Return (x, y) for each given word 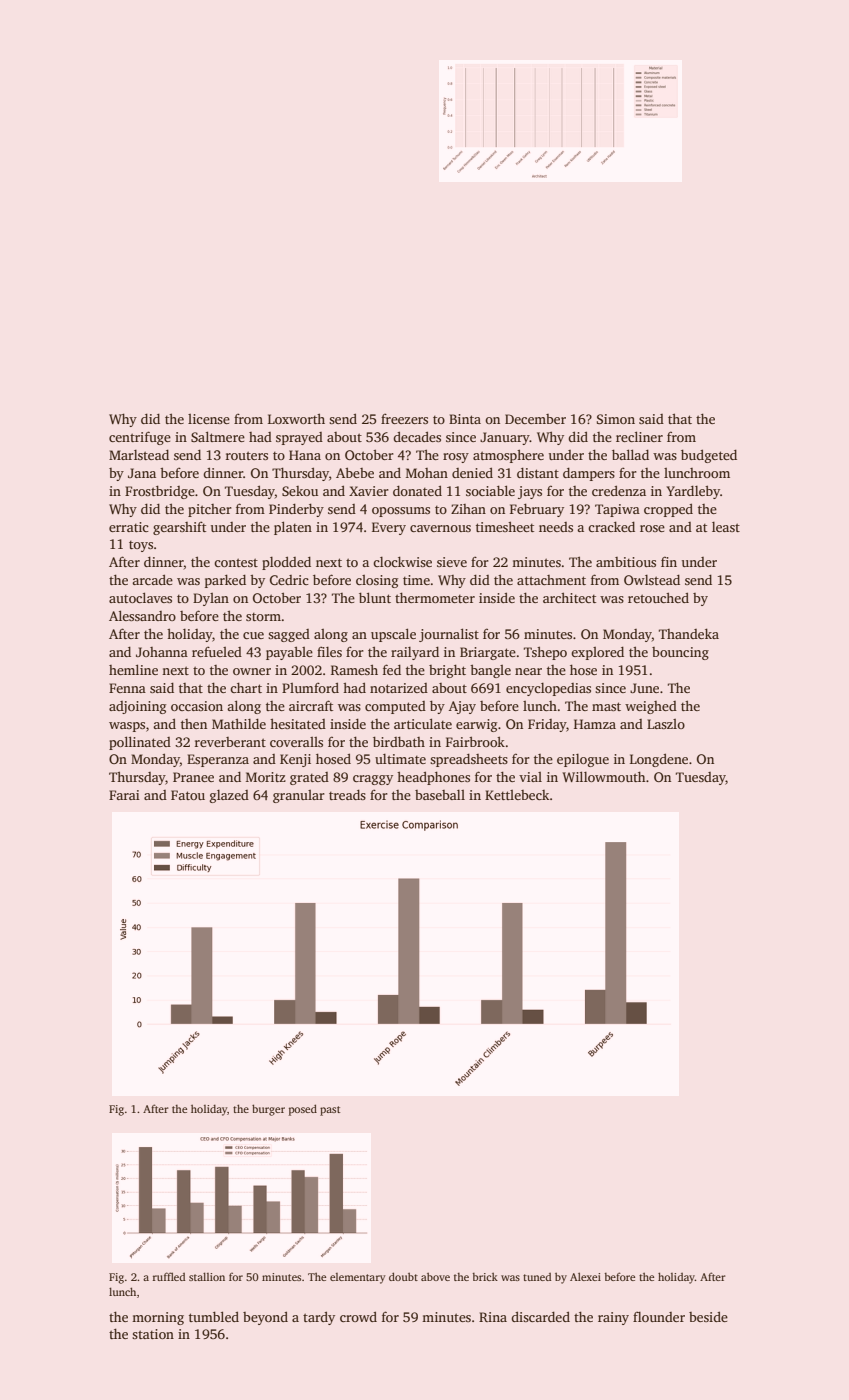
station (153, 1334)
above (435, 1277)
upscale (393, 635)
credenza (619, 490)
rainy (613, 1318)
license (209, 419)
